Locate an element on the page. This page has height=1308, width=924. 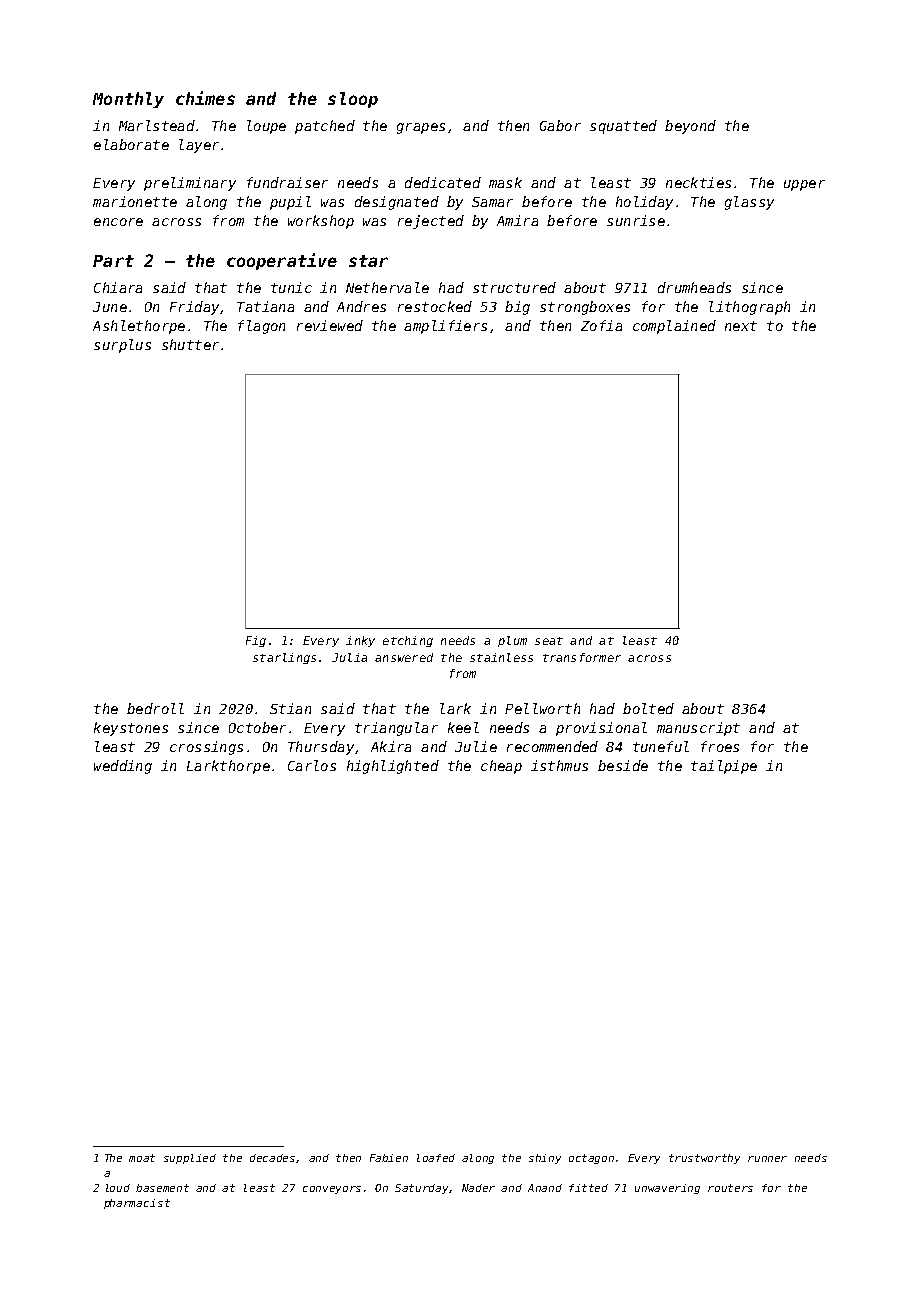
beside is located at coordinates (623, 765).
